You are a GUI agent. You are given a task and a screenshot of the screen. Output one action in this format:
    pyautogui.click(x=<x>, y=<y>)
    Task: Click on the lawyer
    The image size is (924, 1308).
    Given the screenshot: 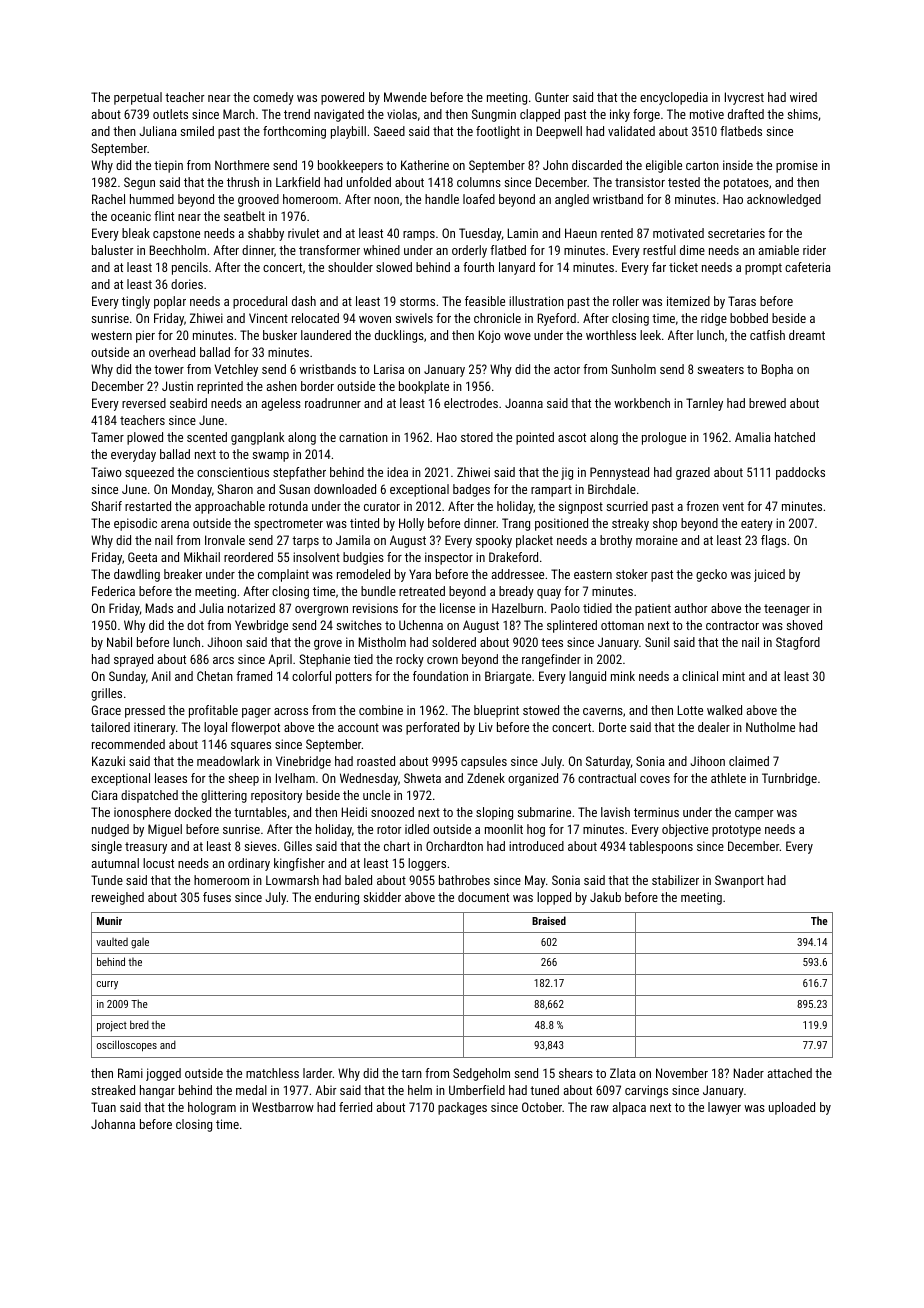 What is the action you would take?
    pyautogui.click(x=724, y=1108)
